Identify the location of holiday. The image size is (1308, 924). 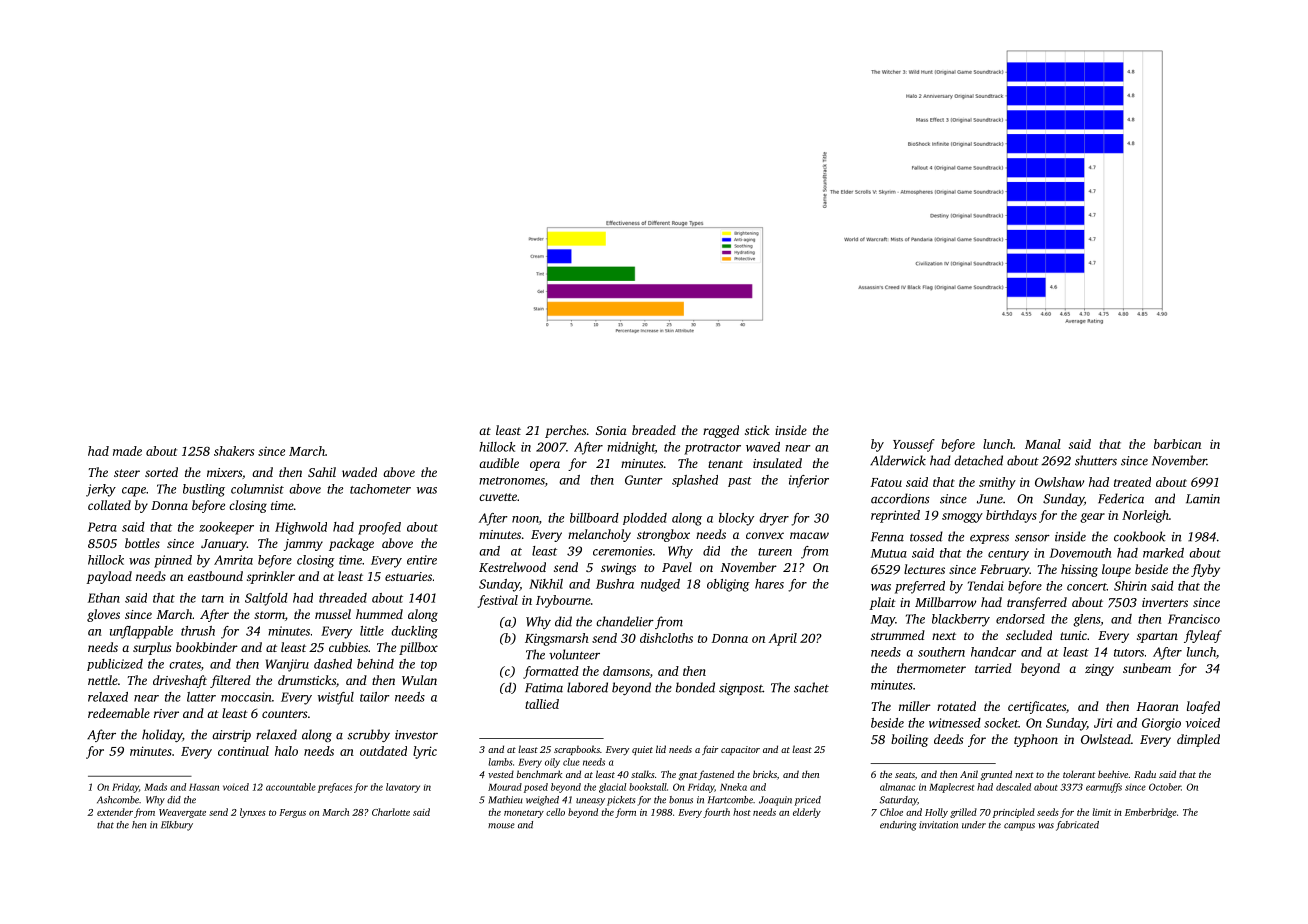
(162, 735).
